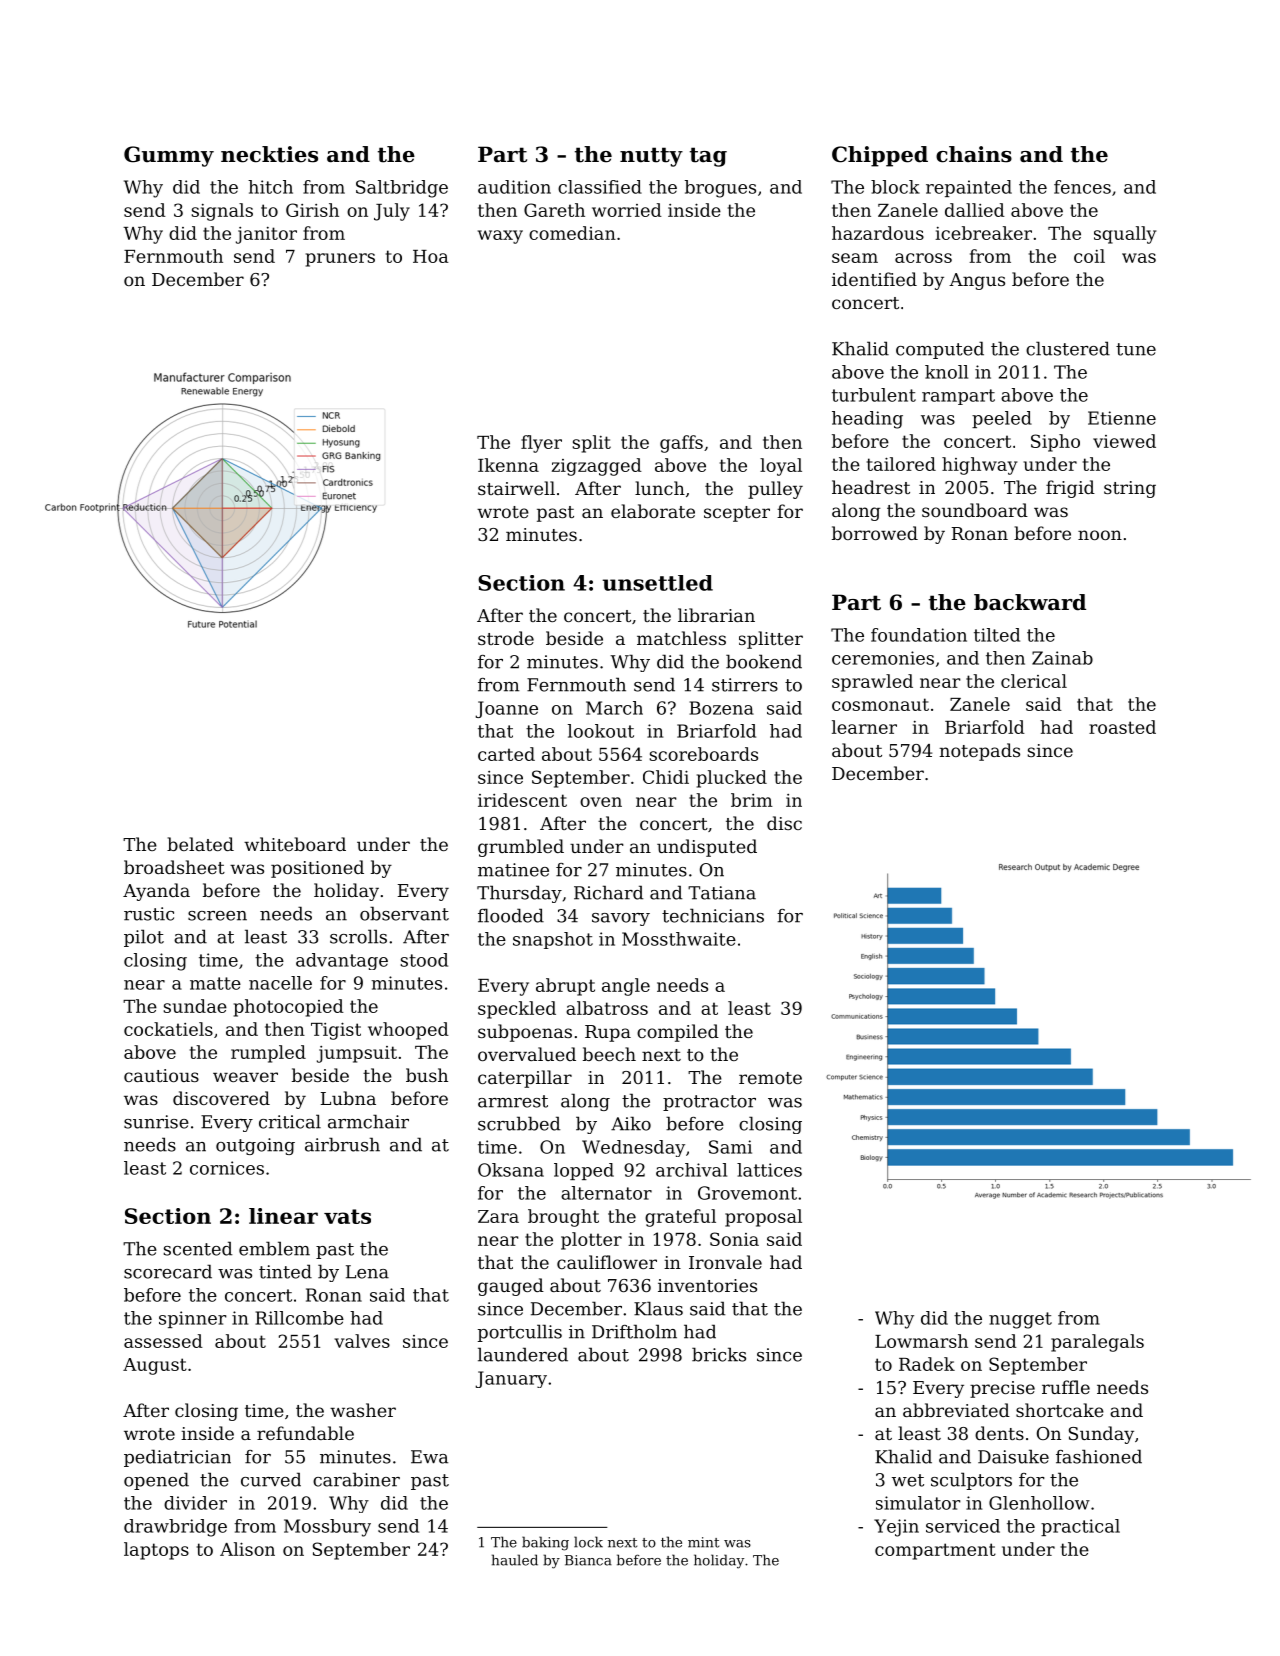 The height and width of the screenshot is (1656, 1280). Describe the element at coordinates (770, 1078) in the screenshot. I see `remote` at that location.
